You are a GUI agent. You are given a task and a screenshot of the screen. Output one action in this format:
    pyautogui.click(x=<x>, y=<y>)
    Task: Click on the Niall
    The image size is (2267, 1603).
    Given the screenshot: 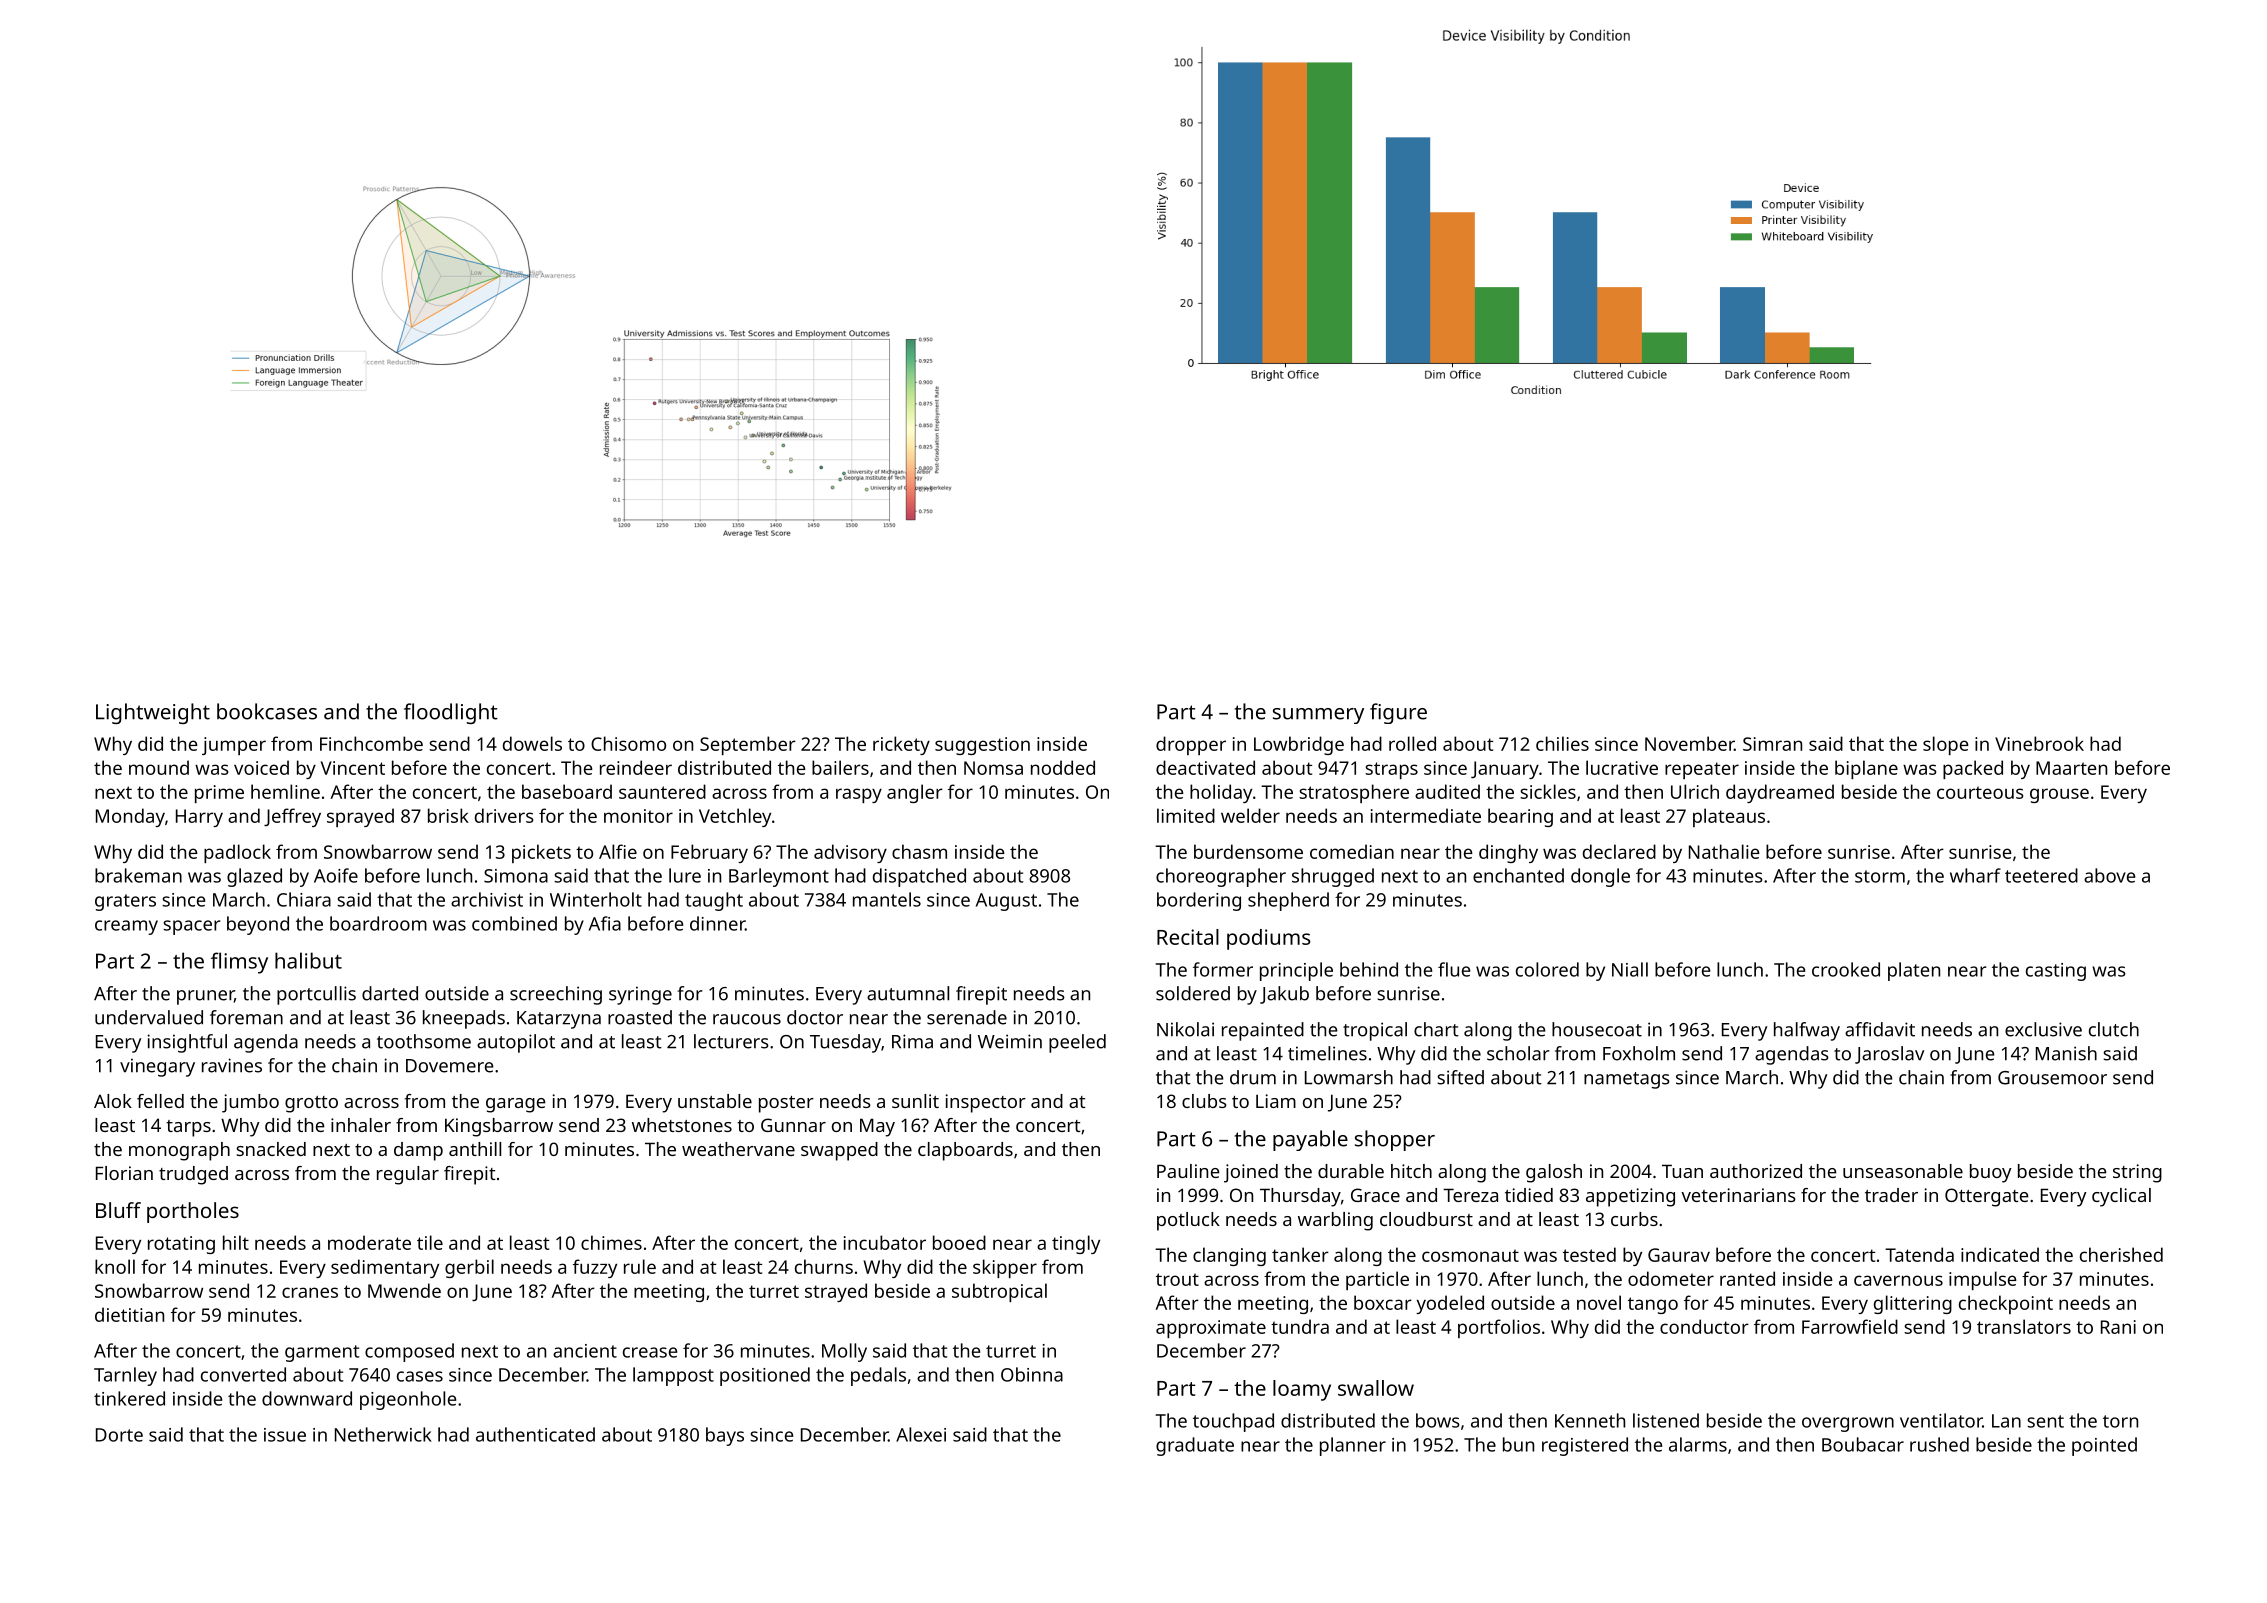 What is the action you would take?
    pyautogui.click(x=1630, y=969)
